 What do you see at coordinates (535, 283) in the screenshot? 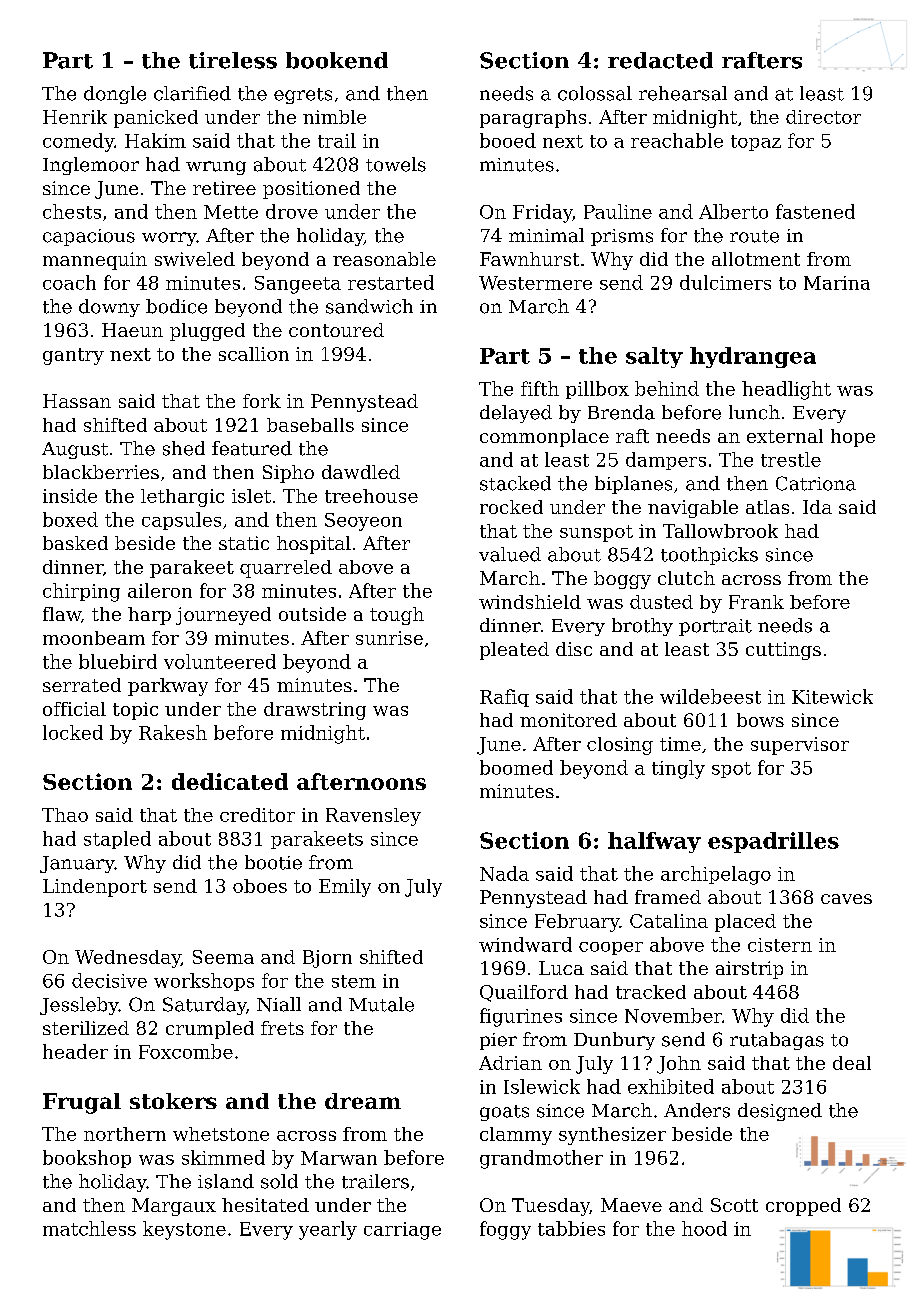
I see `Westermere` at bounding box center [535, 283].
